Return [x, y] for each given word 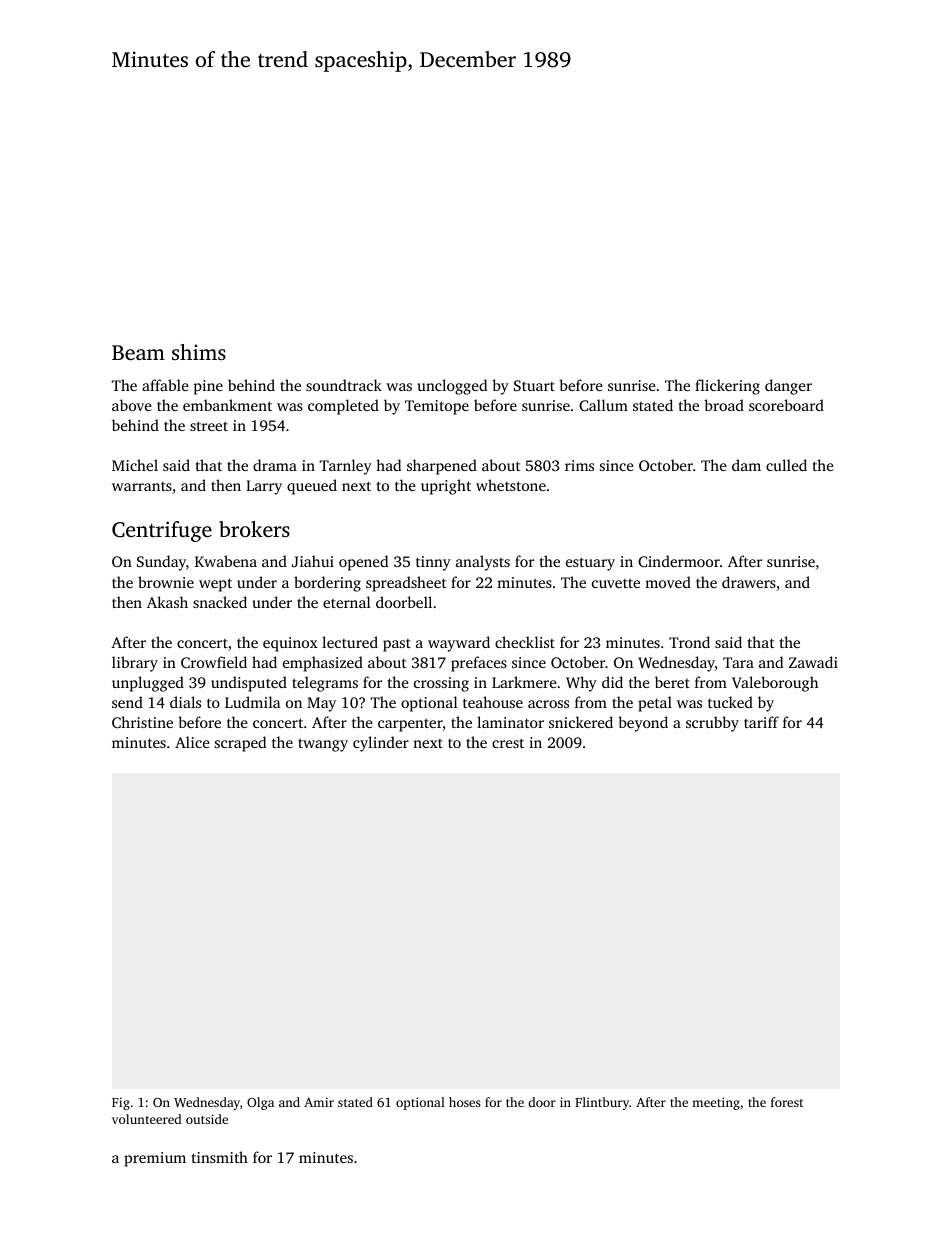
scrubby [712, 724]
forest [787, 1102]
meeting [716, 1103]
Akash [167, 602]
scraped [240, 744]
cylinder [381, 744]
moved [668, 582]
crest [508, 743]
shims [199, 352]
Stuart [534, 385]
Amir [319, 1102]
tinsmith [220, 1157]
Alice [192, 742]
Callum [603, 405]
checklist [525, 642]
